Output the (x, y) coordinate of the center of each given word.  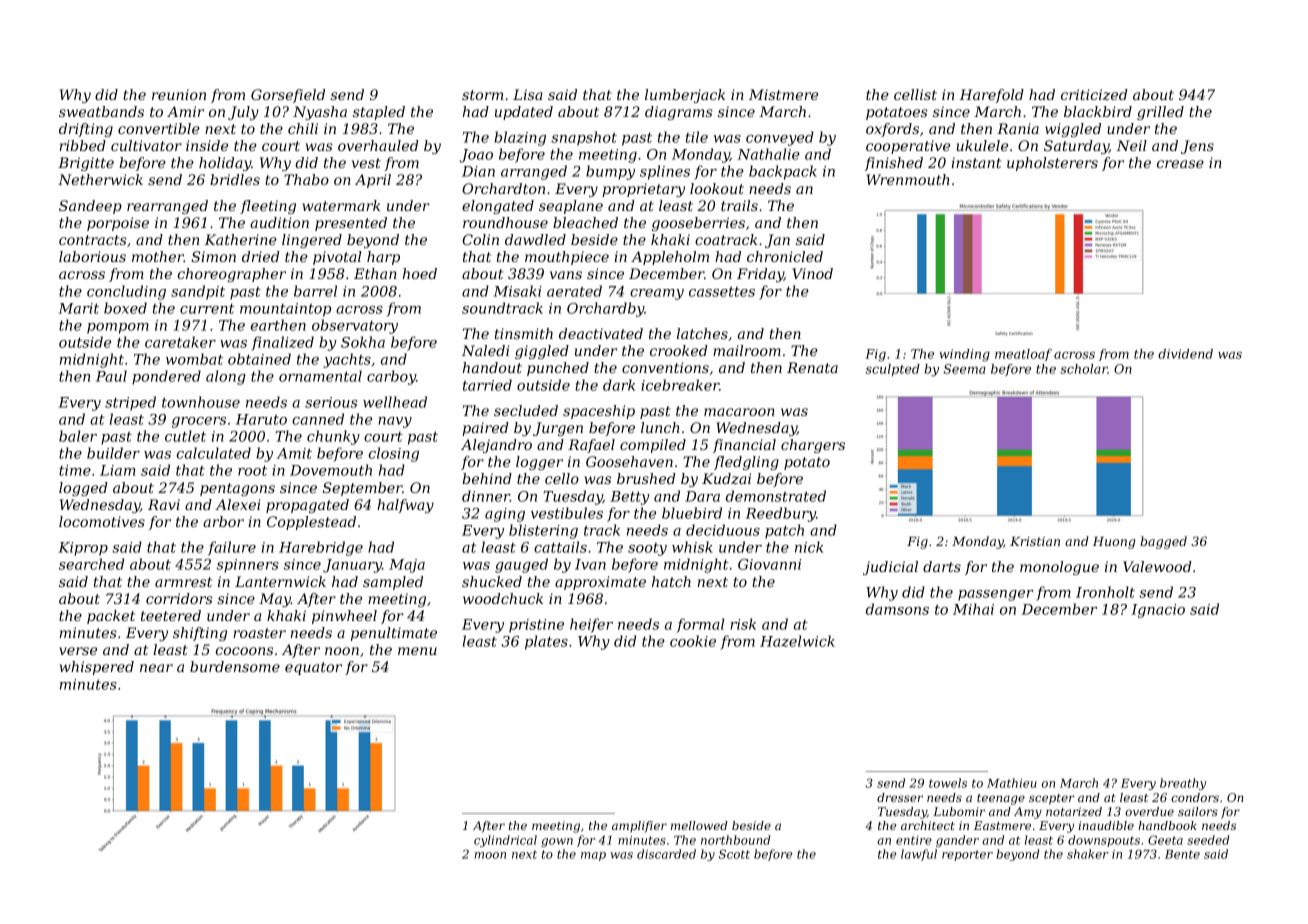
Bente (1182, 854)
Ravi (164, 504)
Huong (1114, 543)
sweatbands (101, 111)
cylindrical (505, 841)
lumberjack (685, 96)
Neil (1131, 145)
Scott (734, 854)
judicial (890, 568)
